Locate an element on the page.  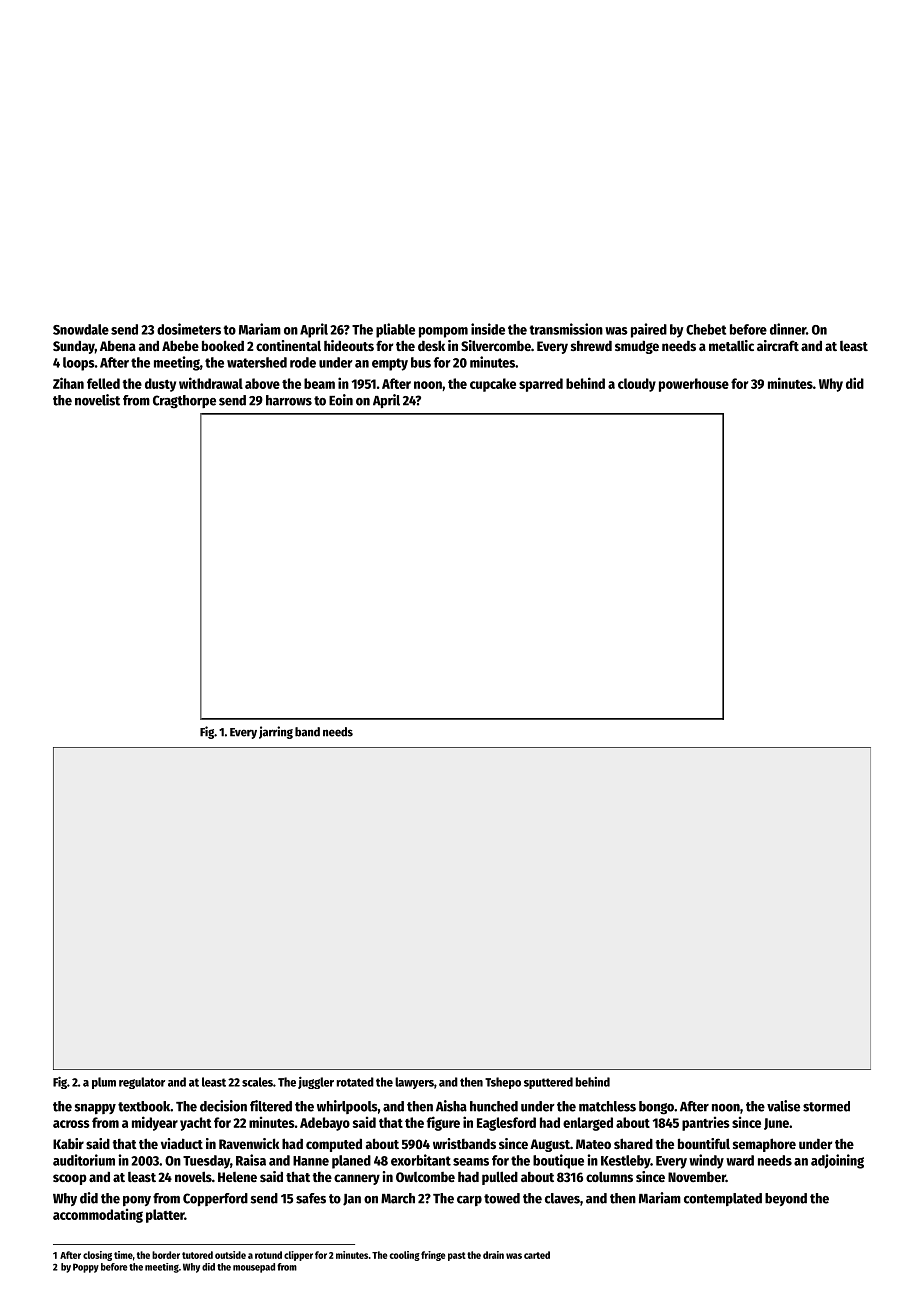
fringe is located at coordinates (433, 1256).
